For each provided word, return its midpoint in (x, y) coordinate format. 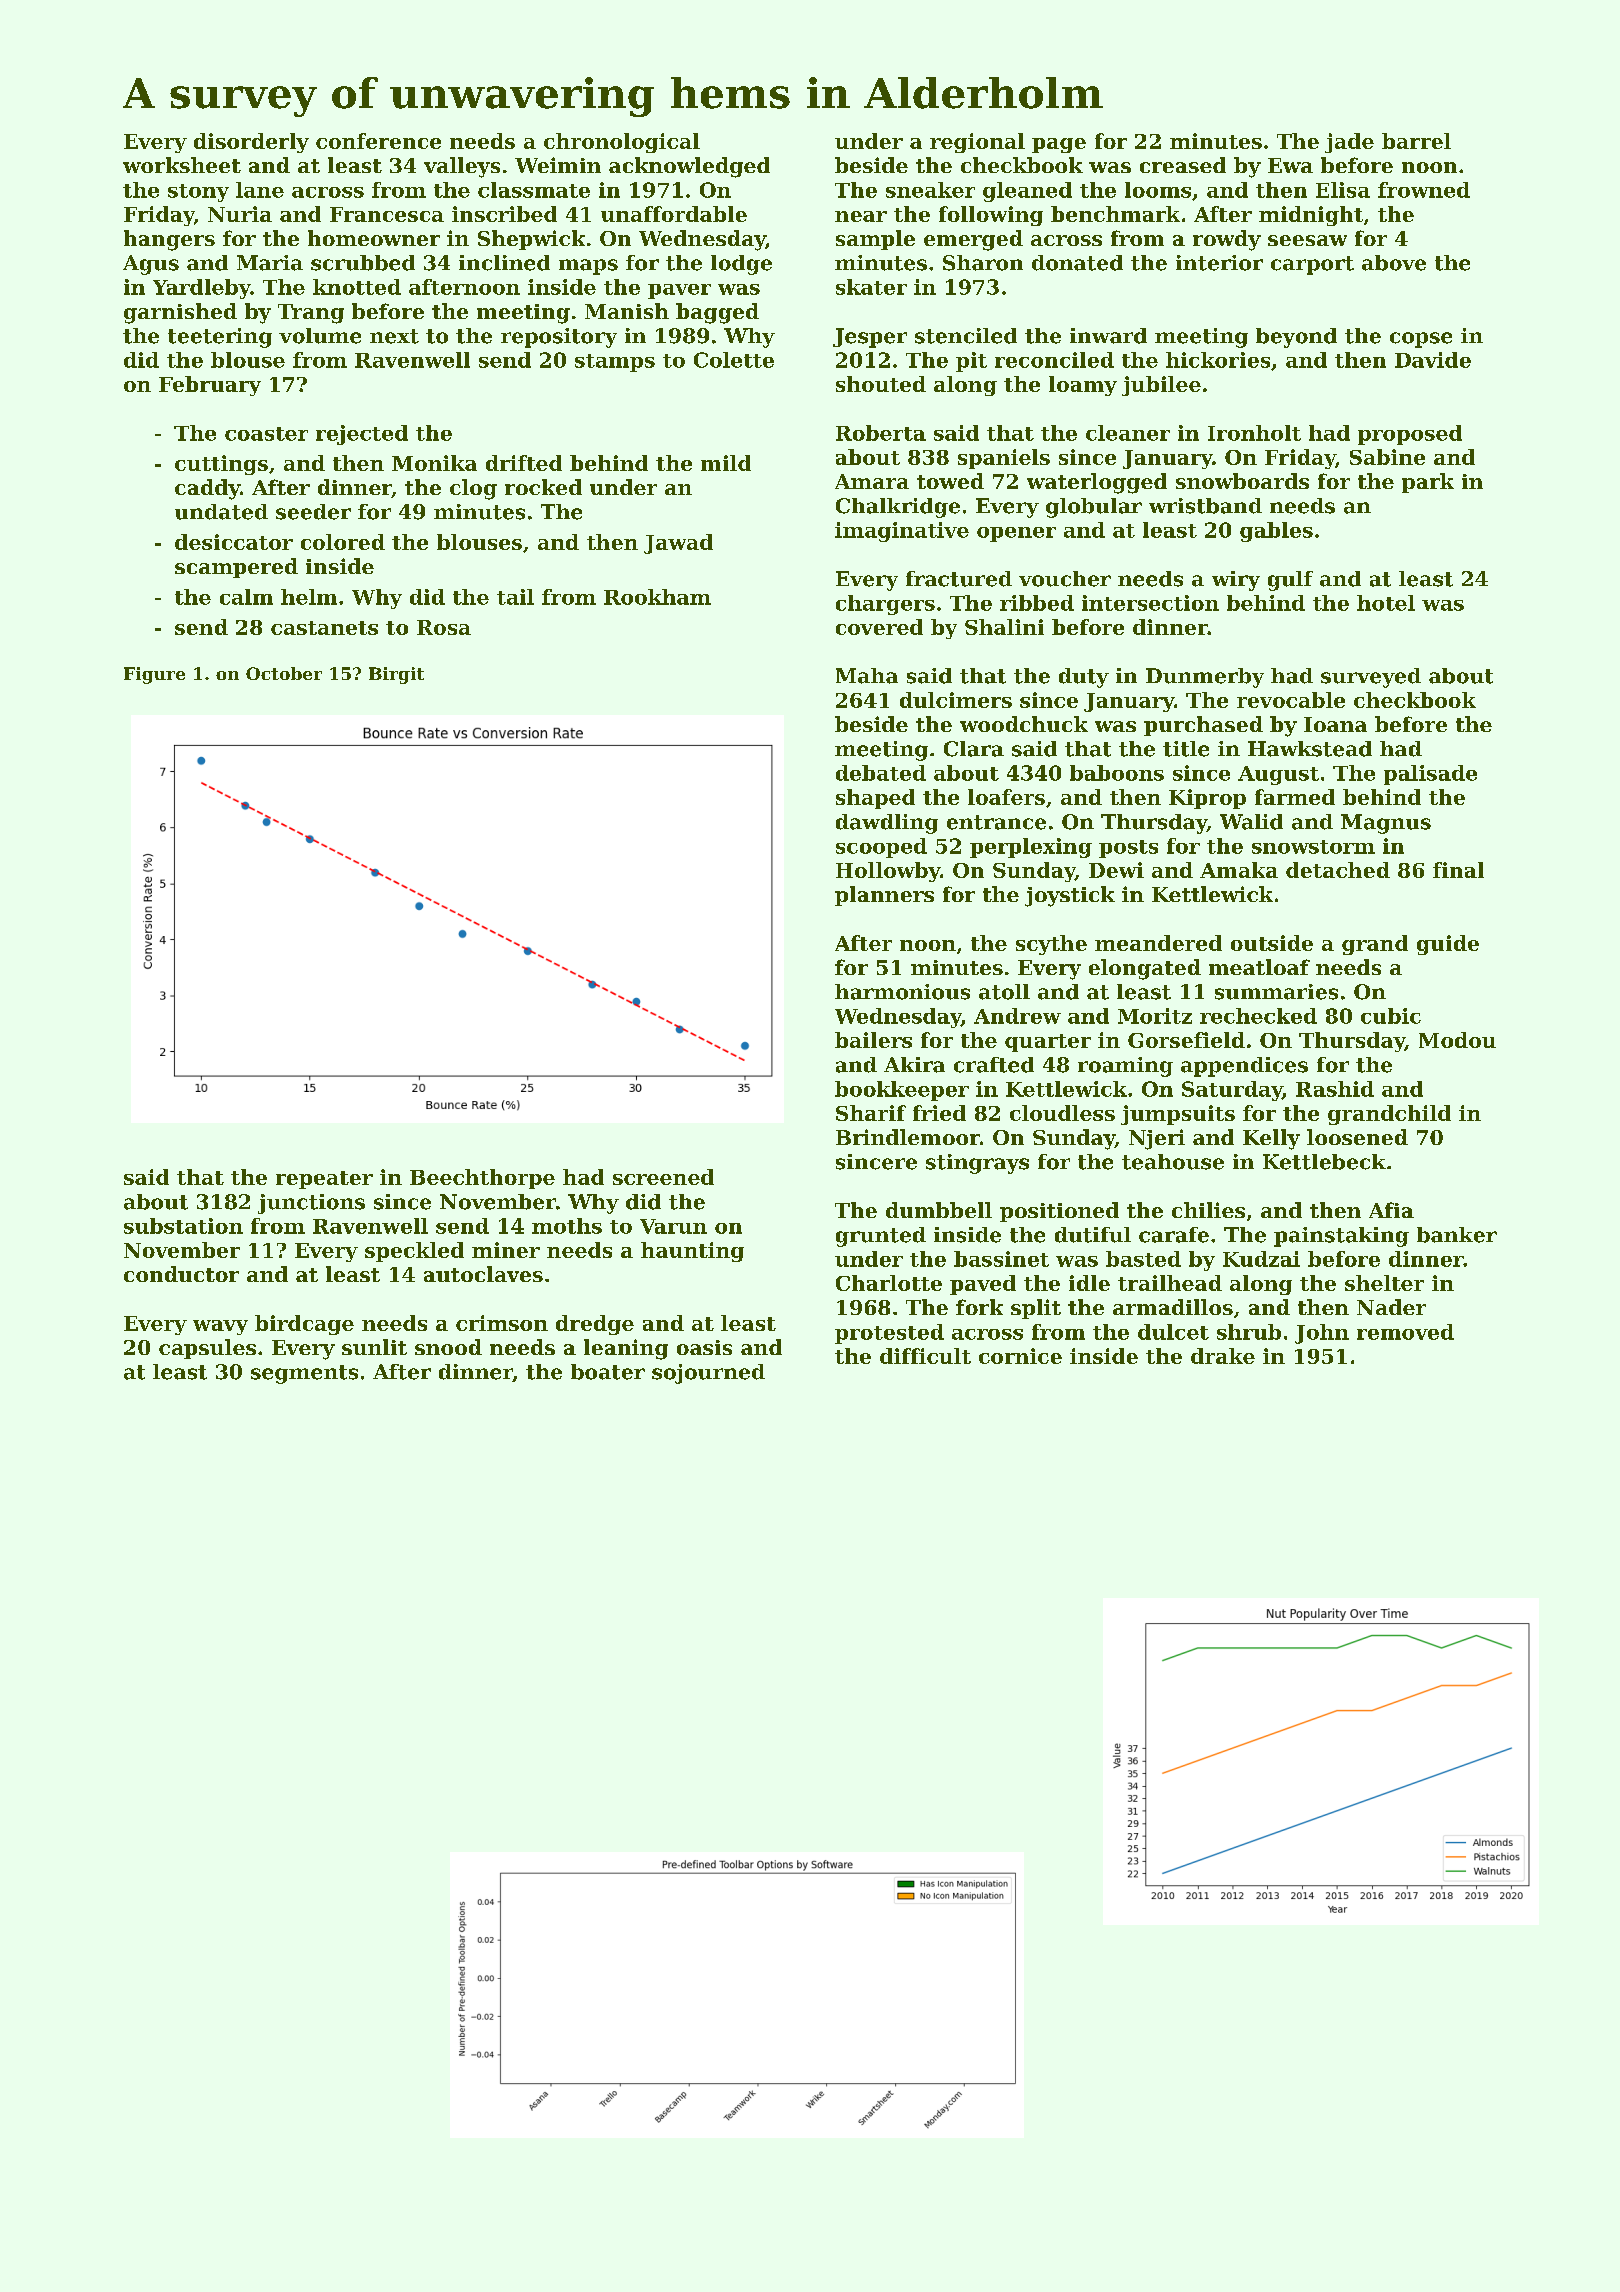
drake (1223, 1356)
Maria (270, 263)
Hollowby (888, 872)
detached (1338, 870)
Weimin (558, 165)
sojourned (708, 1374)
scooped (881, 848)
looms (1158, 190)
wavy (220, 1327)
